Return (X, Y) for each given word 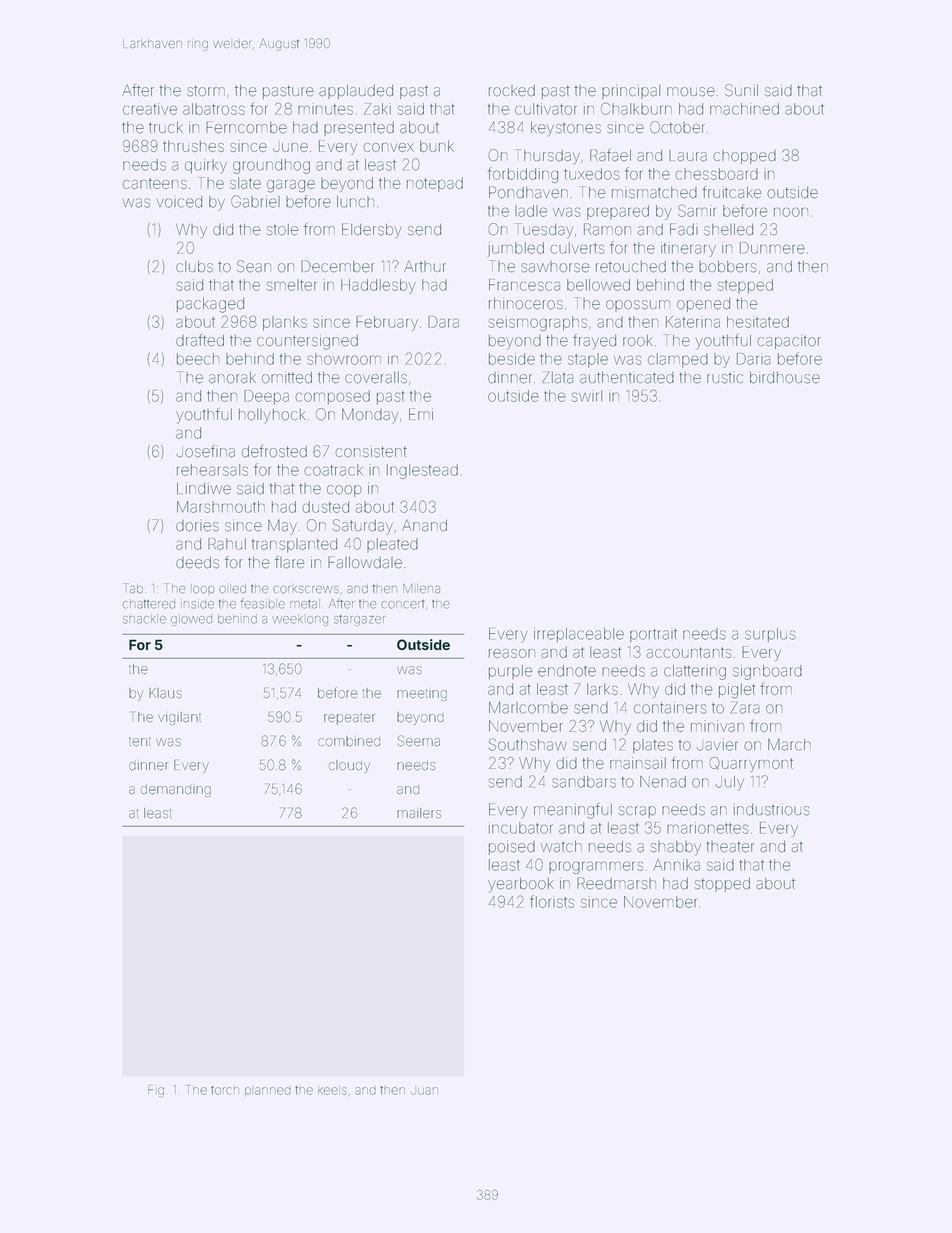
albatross (214, 109)
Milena (421, 589)
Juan (424, 1091)
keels (332, 1091)
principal (631, 91)
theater (730, 847)
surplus (770, 635)
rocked (512, 91)
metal (305, 604)
